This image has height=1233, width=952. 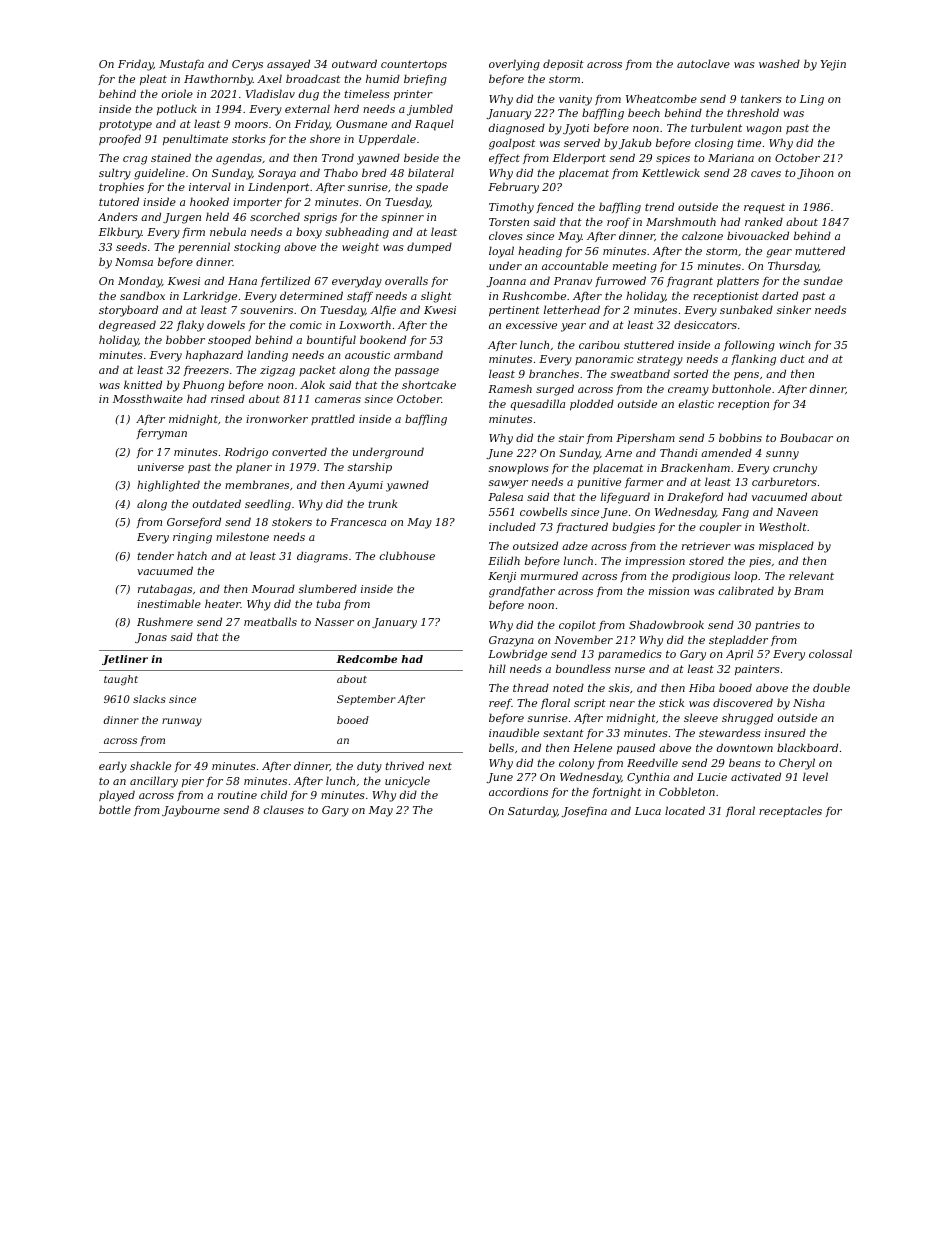 What do you see at coordinates (125, 125) in the image?
I see `prototype` at bounding box center [125, 125].
